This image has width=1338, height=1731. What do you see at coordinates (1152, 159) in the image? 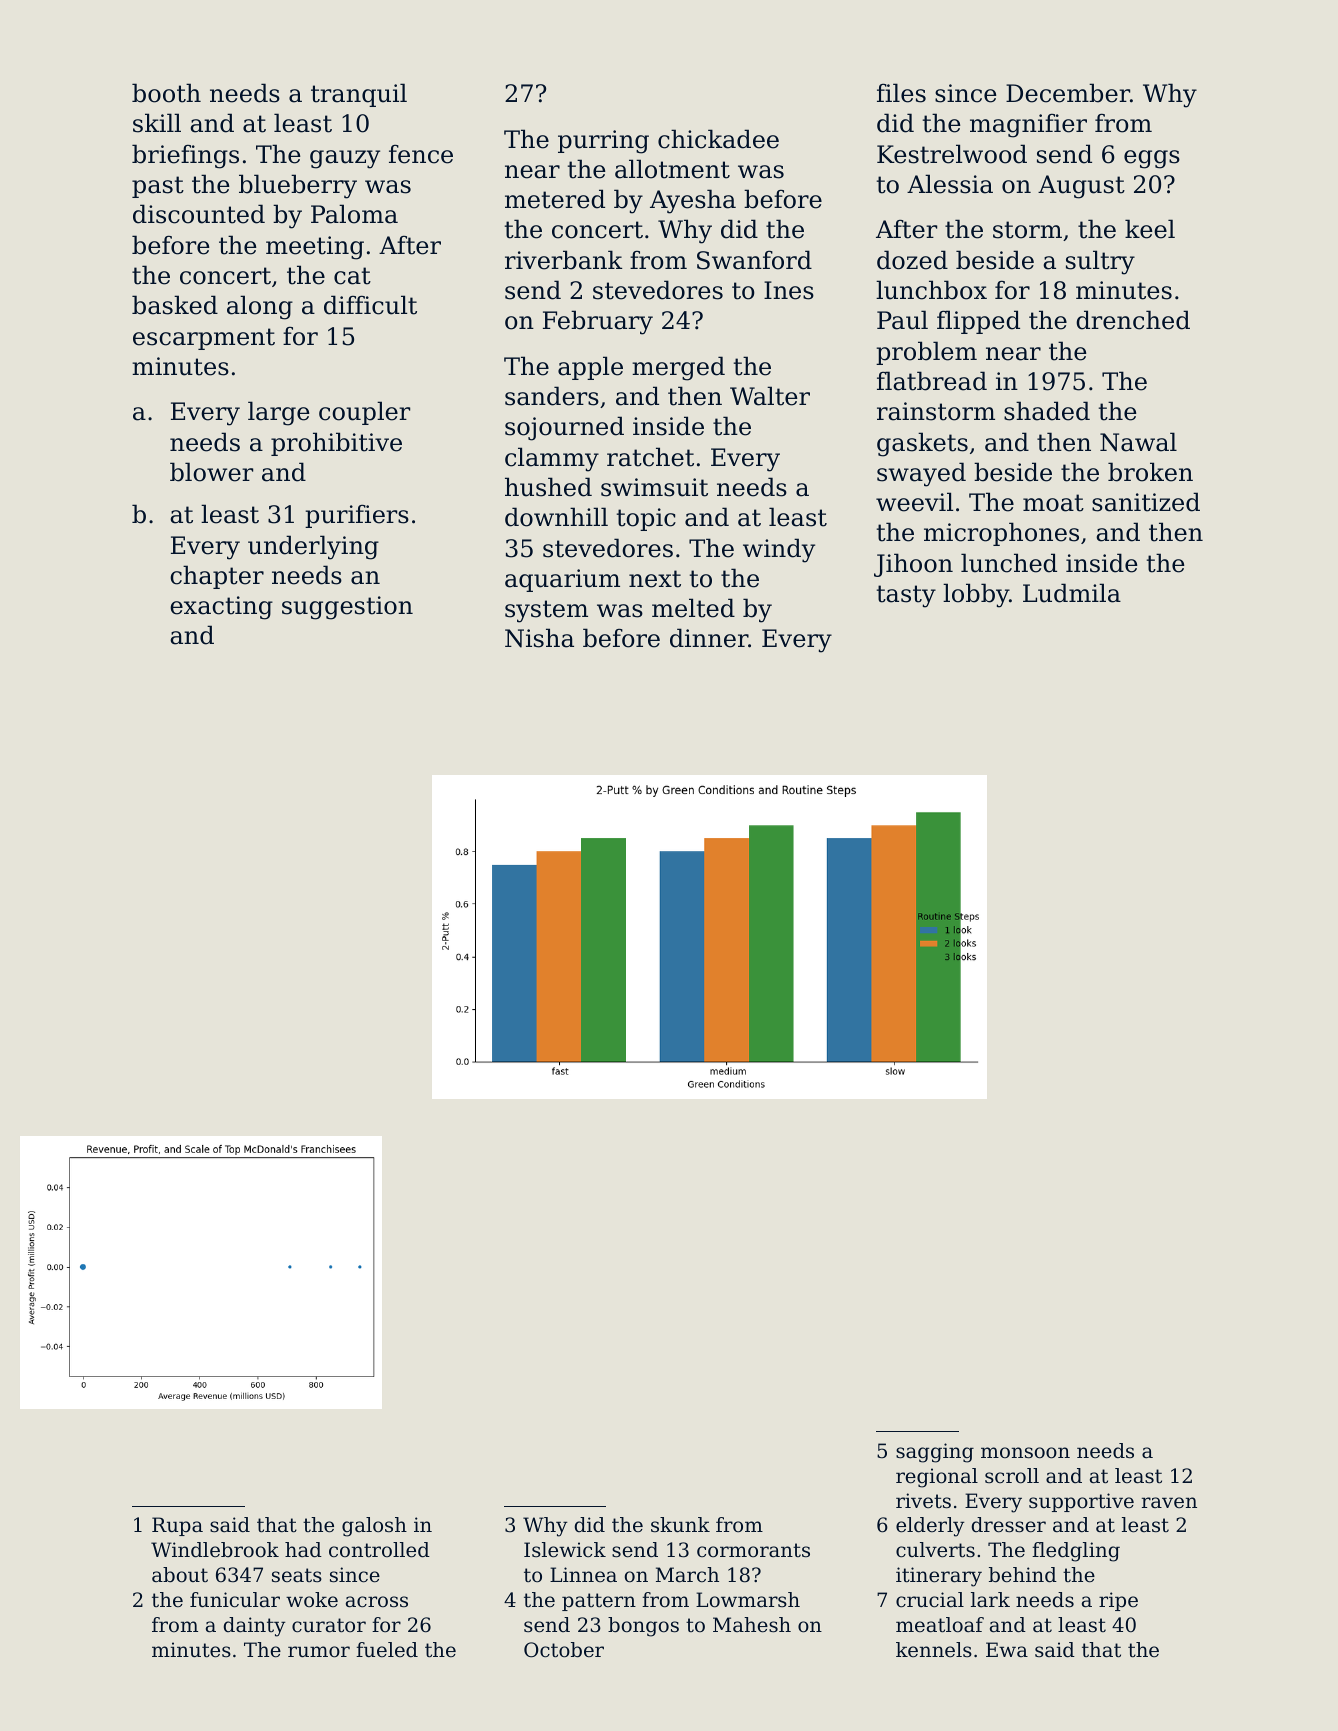
I see `eggs` at bounding box center [1152, 159].
